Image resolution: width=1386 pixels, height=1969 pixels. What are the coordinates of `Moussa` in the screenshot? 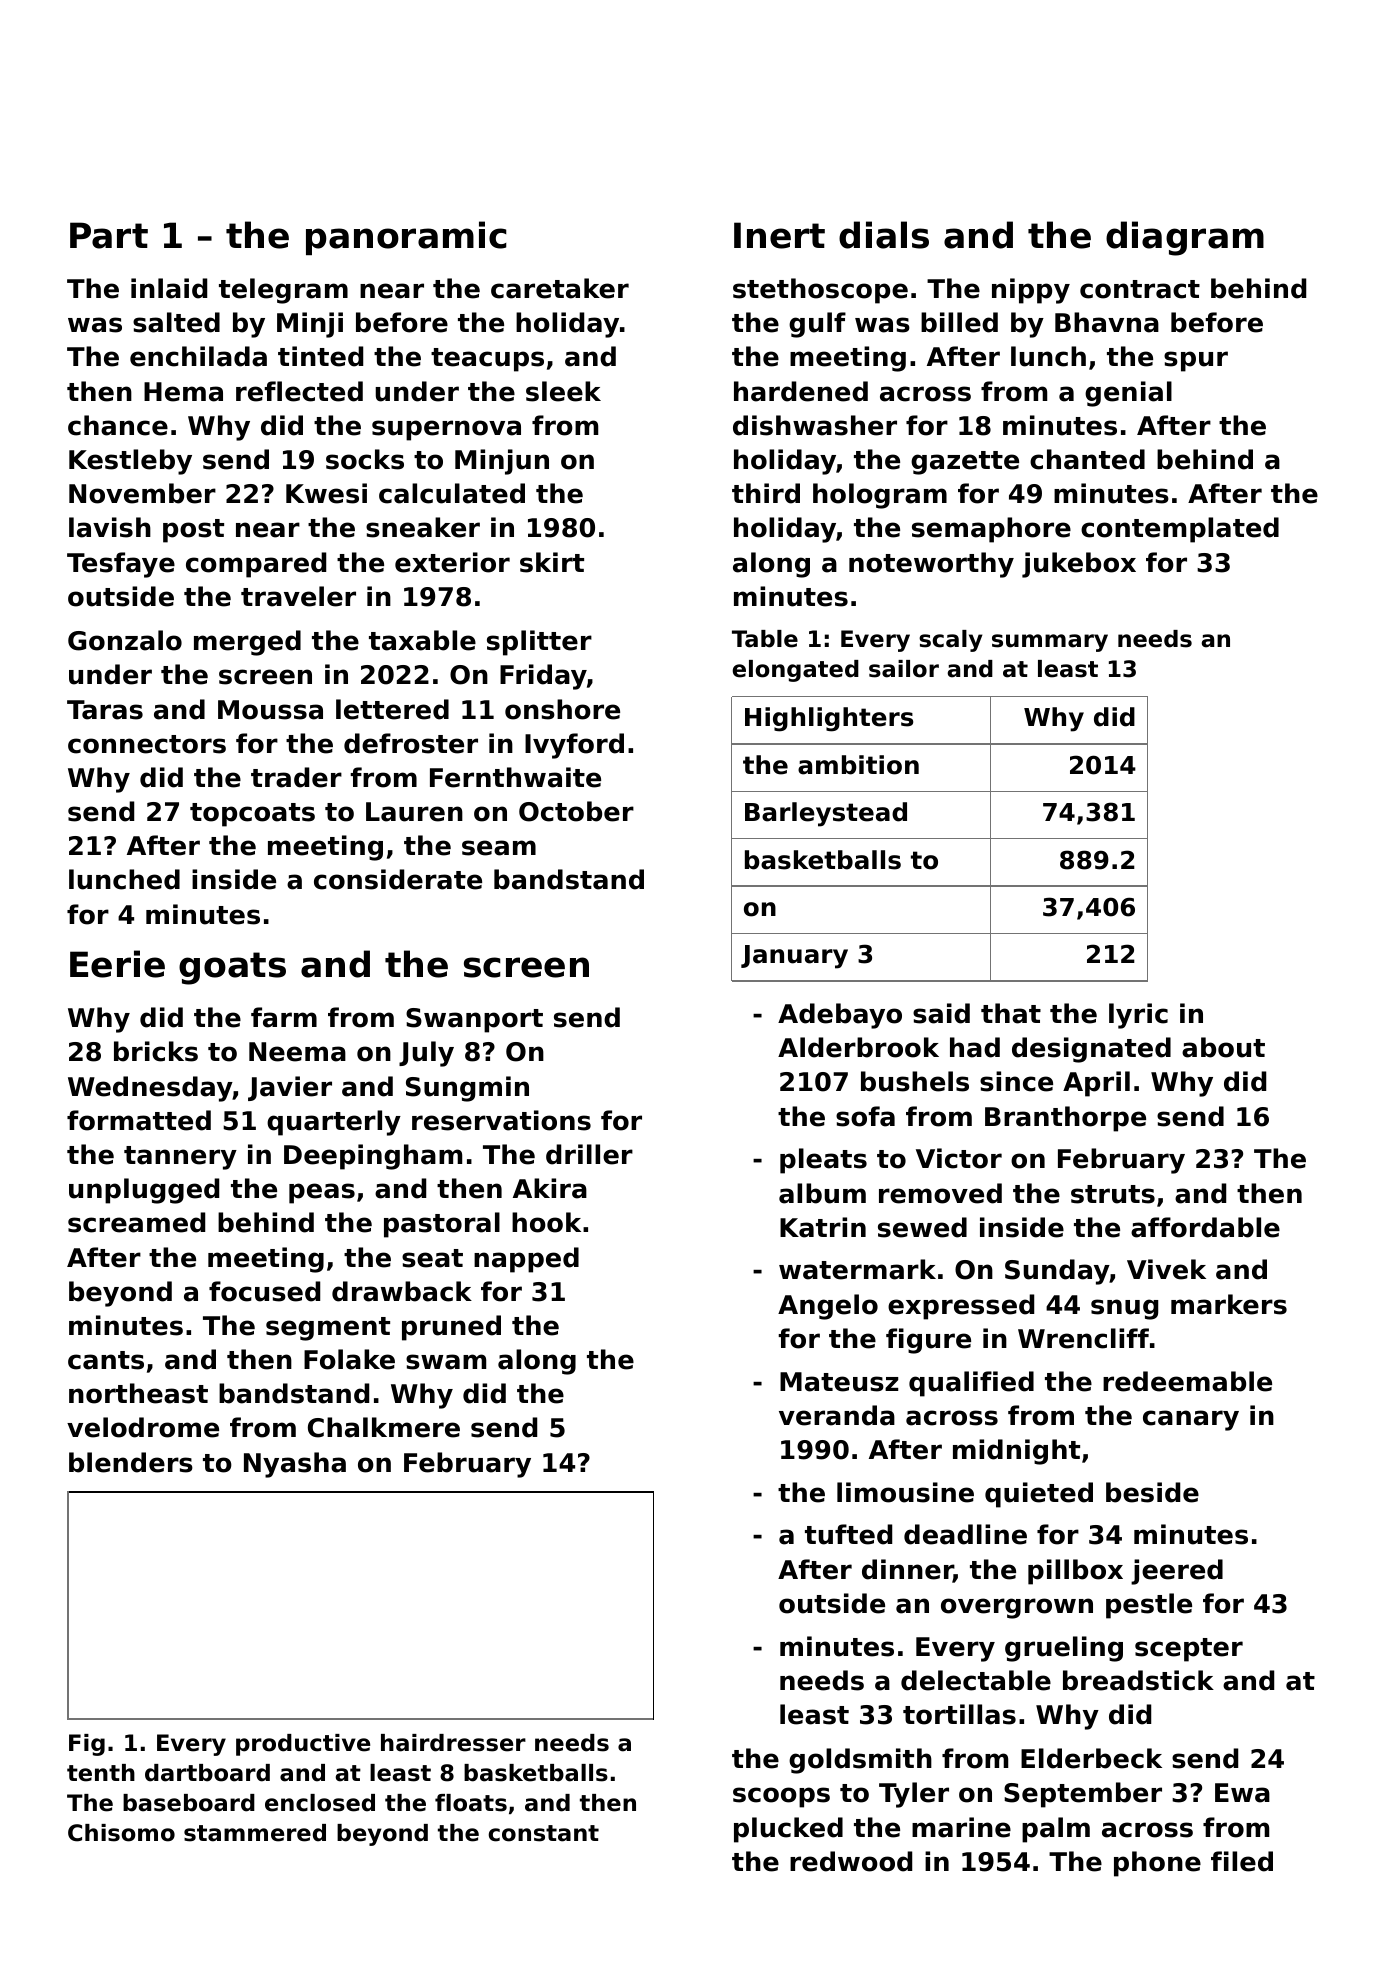 It's located at (270, 710).
